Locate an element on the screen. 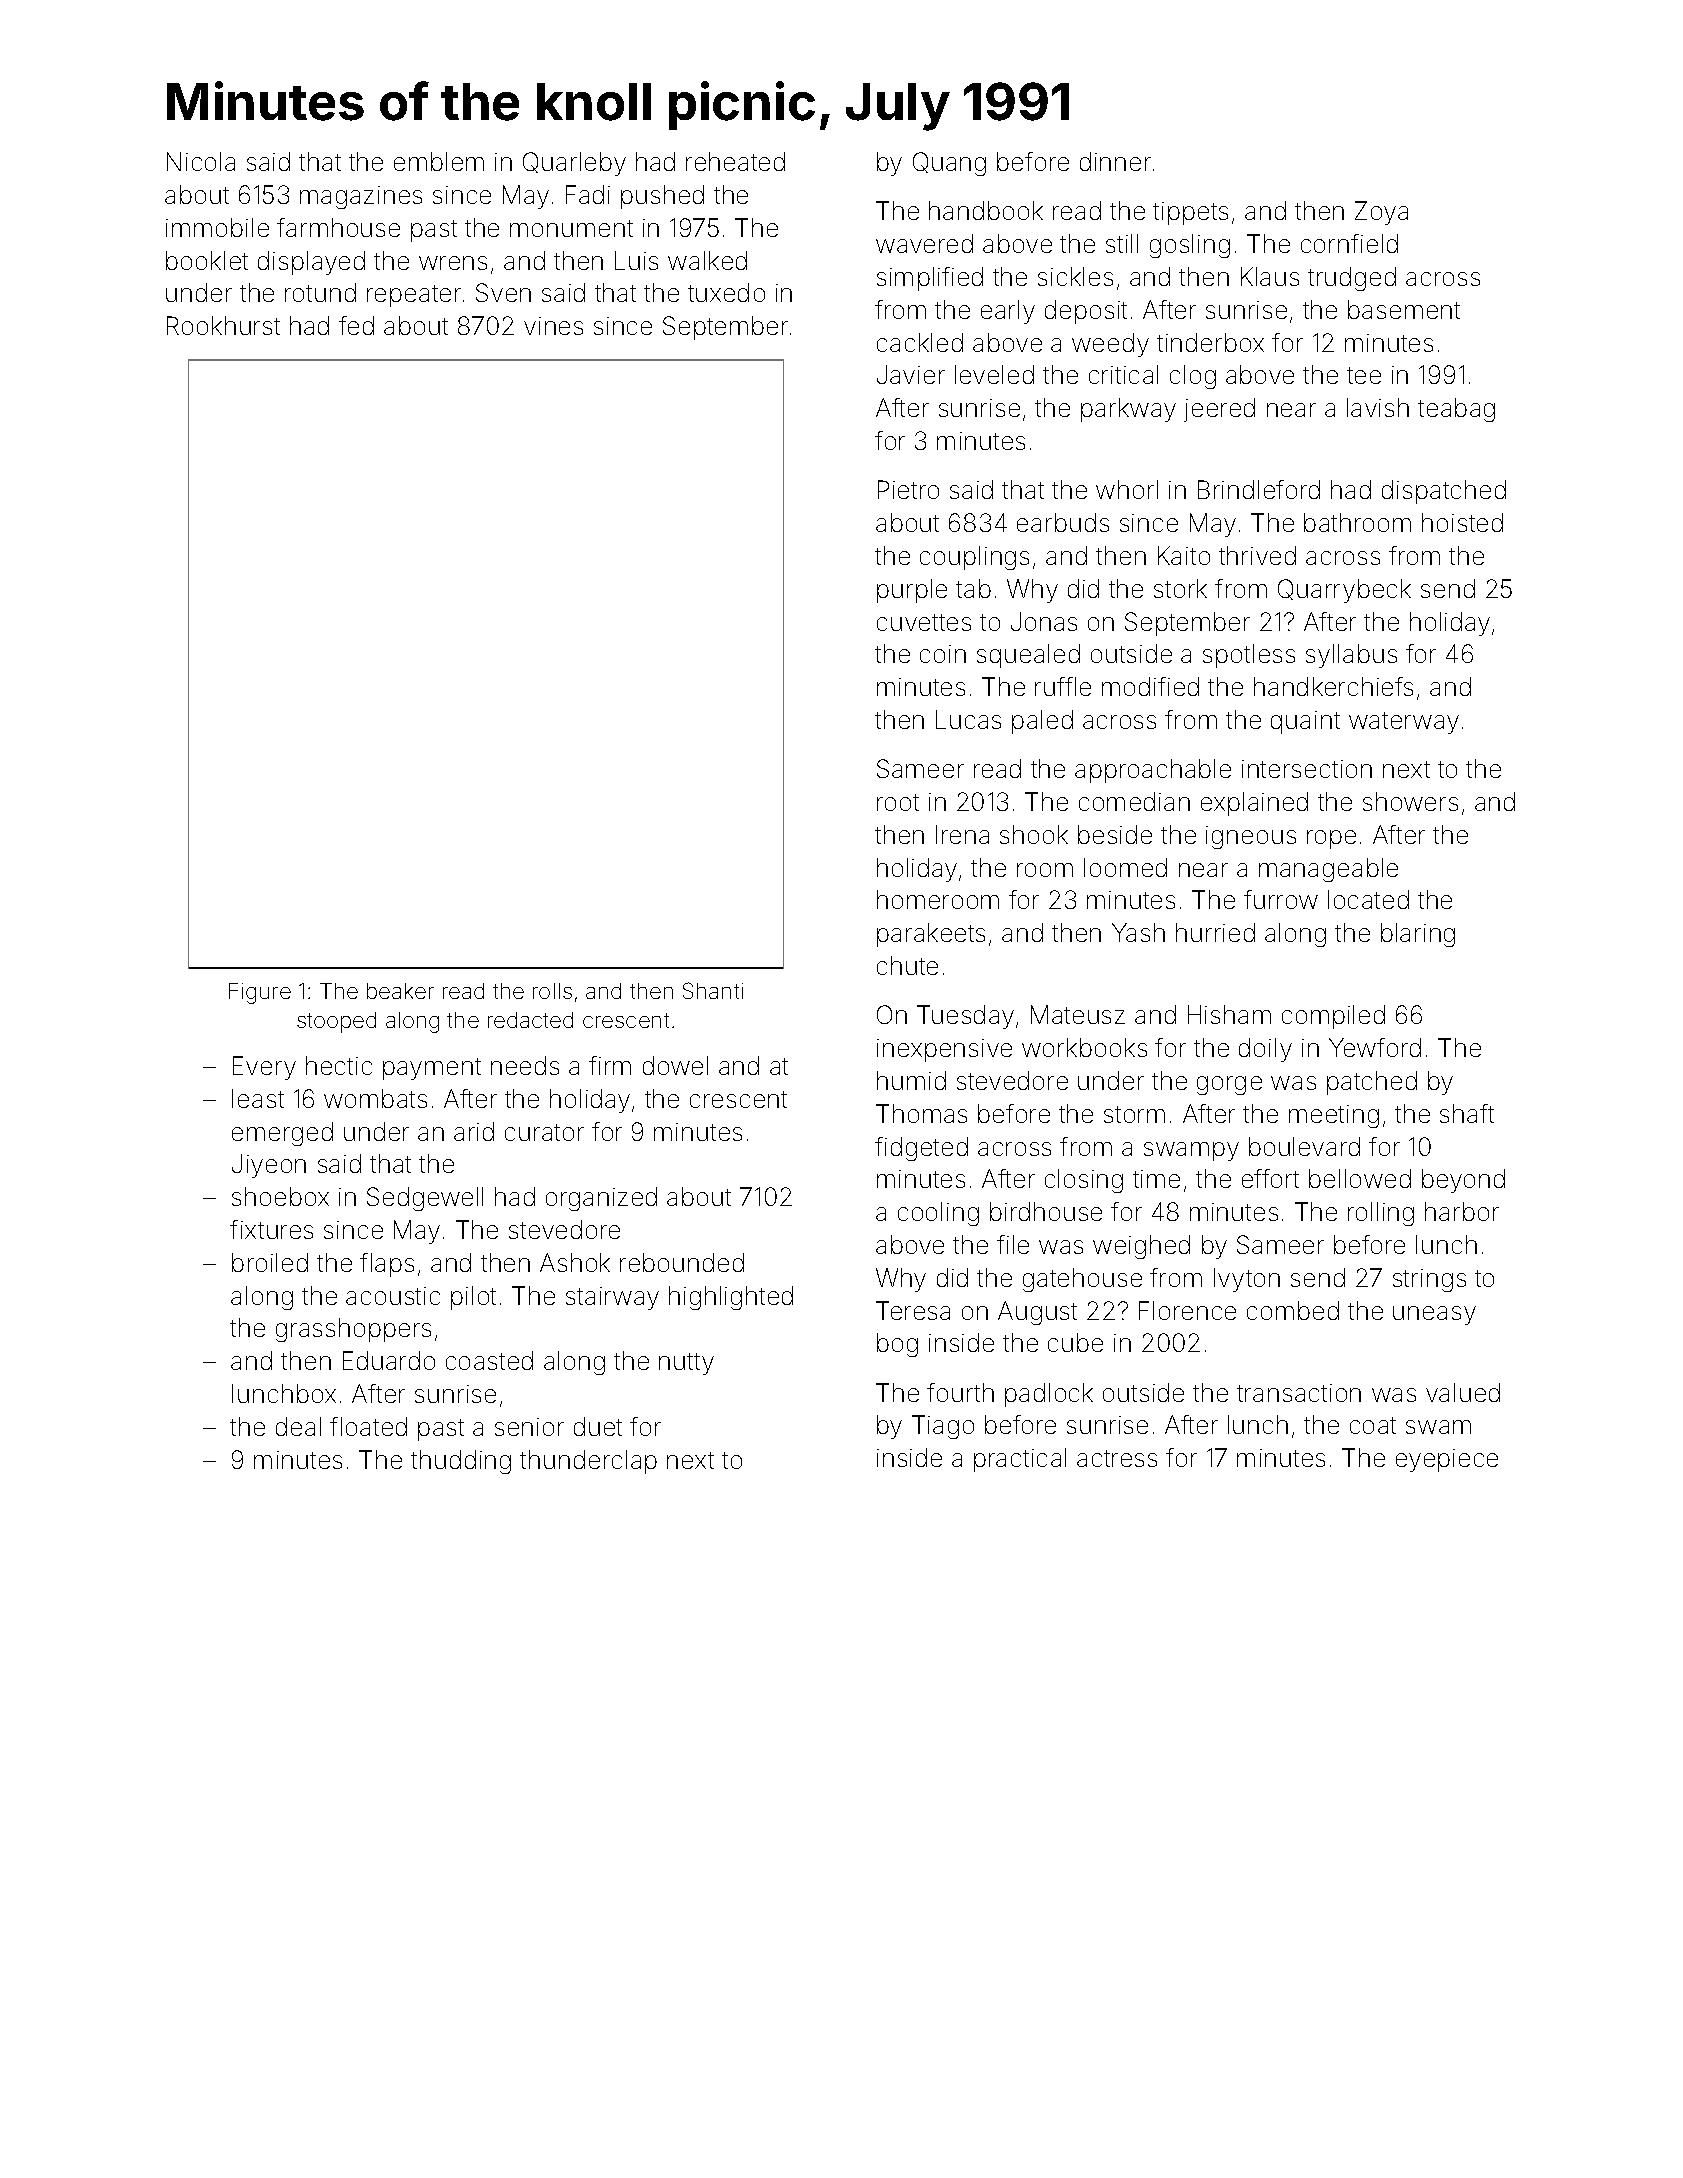  flaps is located at coordinates (387, 1265).
